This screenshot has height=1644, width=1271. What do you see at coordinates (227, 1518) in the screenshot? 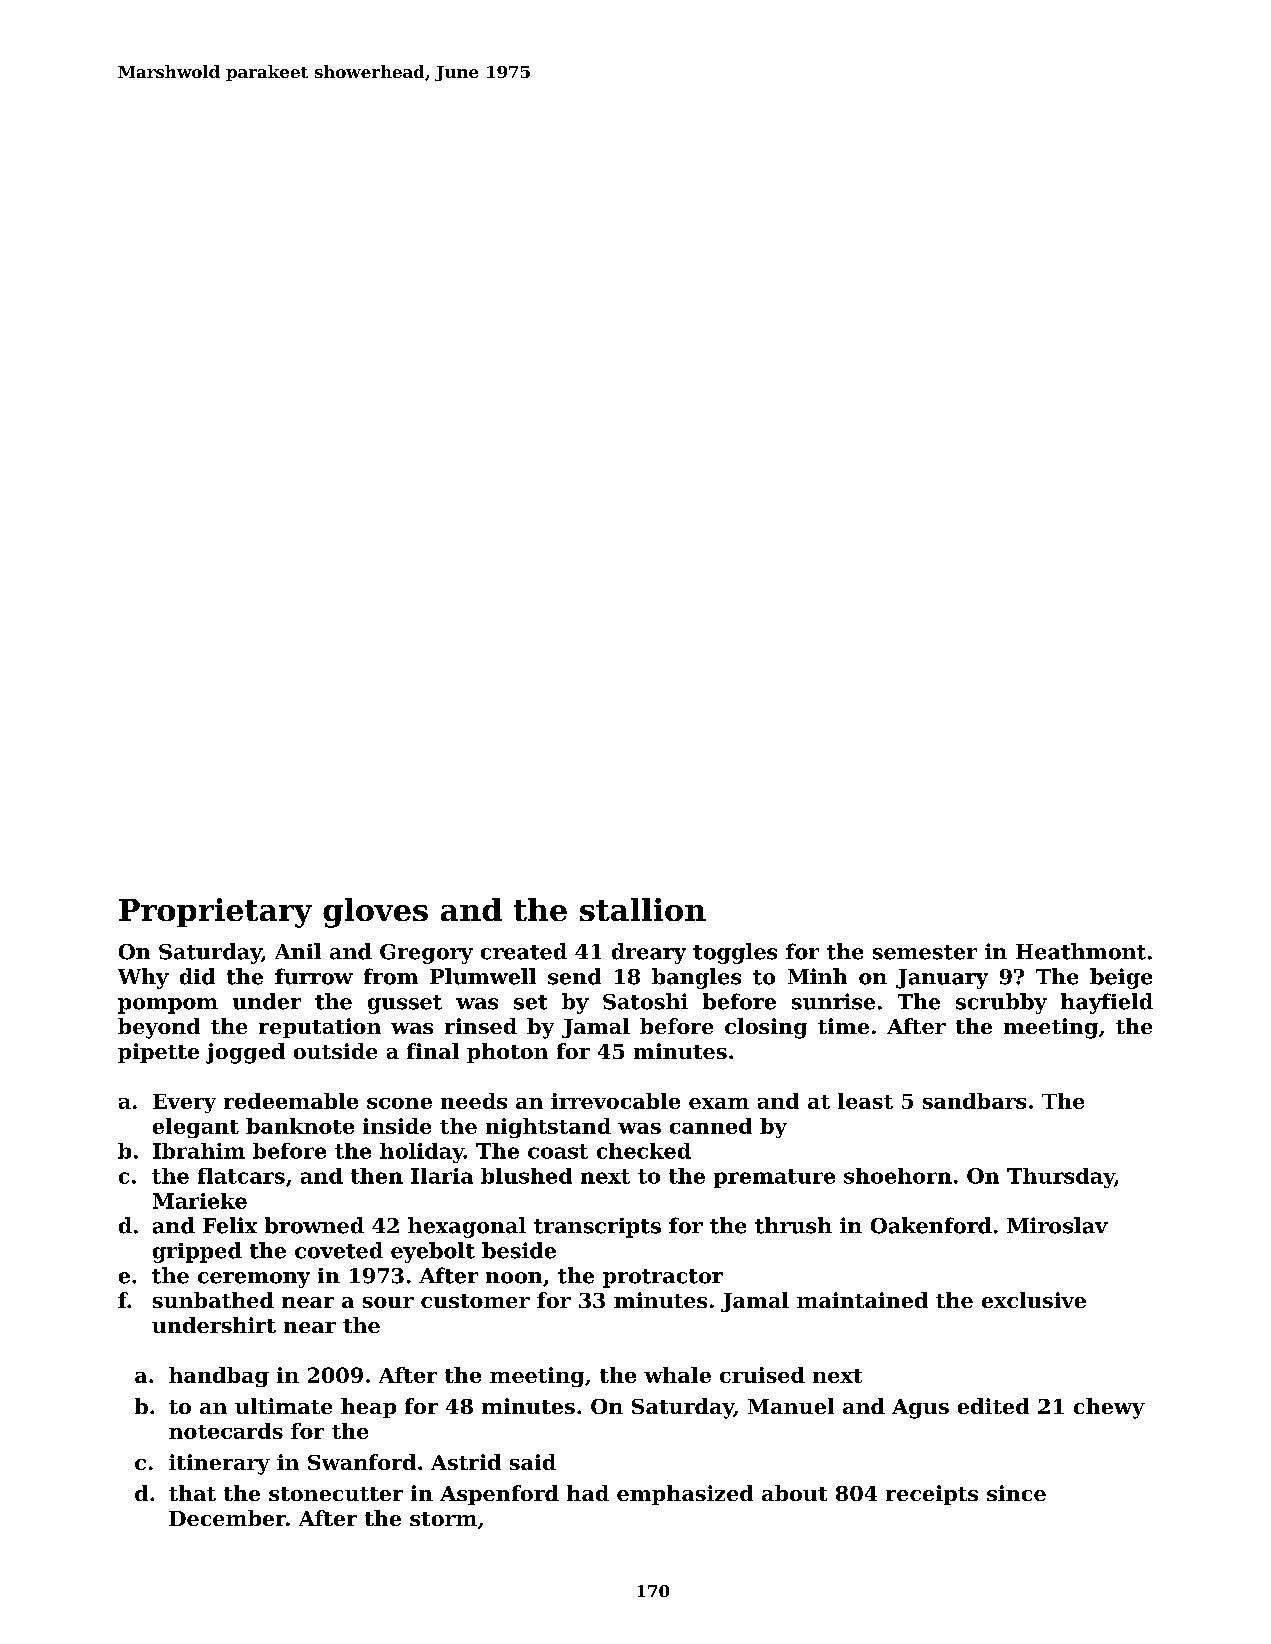
I see `December` at bounding box center [227, 1518].
